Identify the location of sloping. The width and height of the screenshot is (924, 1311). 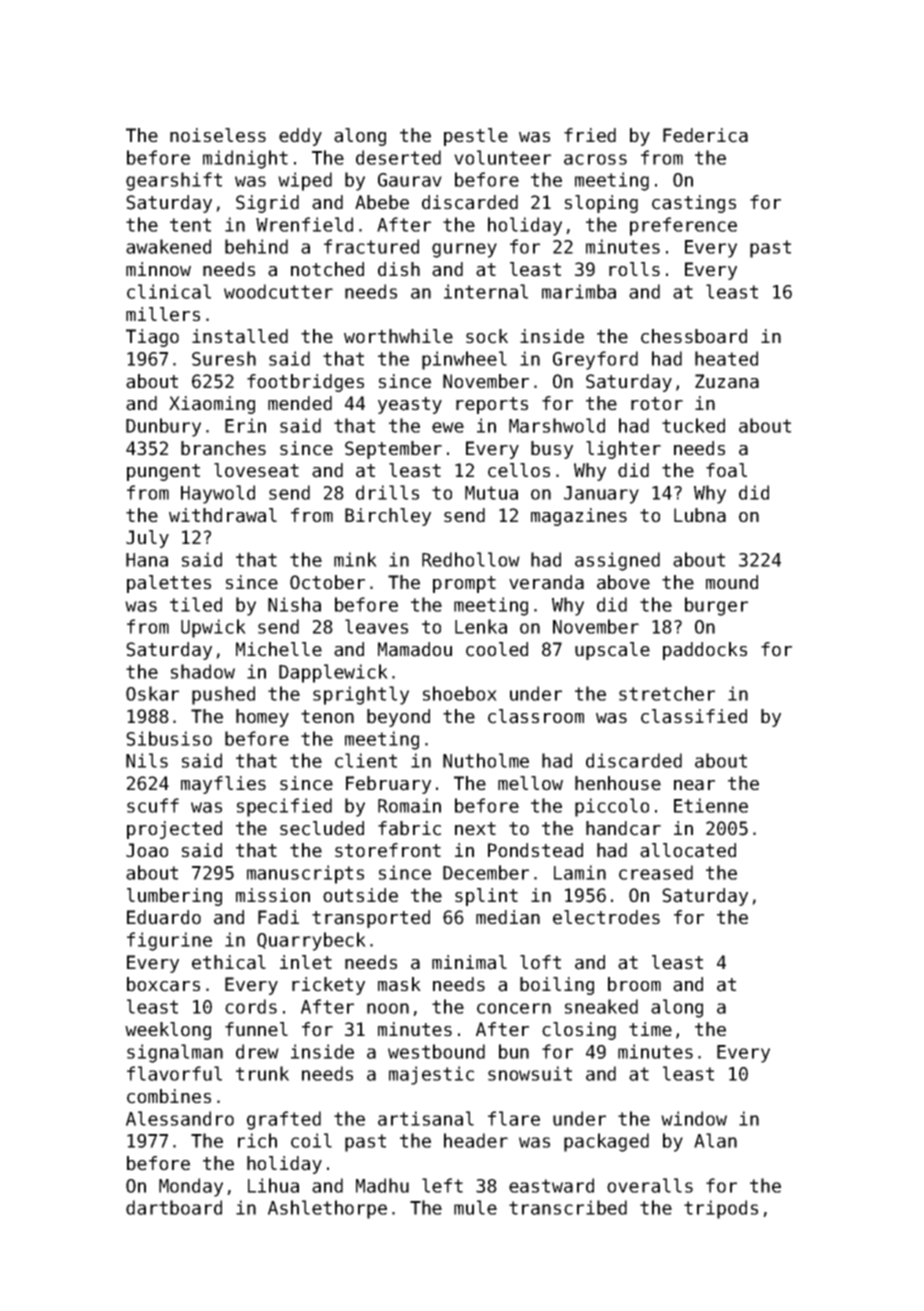
(601, 204).
